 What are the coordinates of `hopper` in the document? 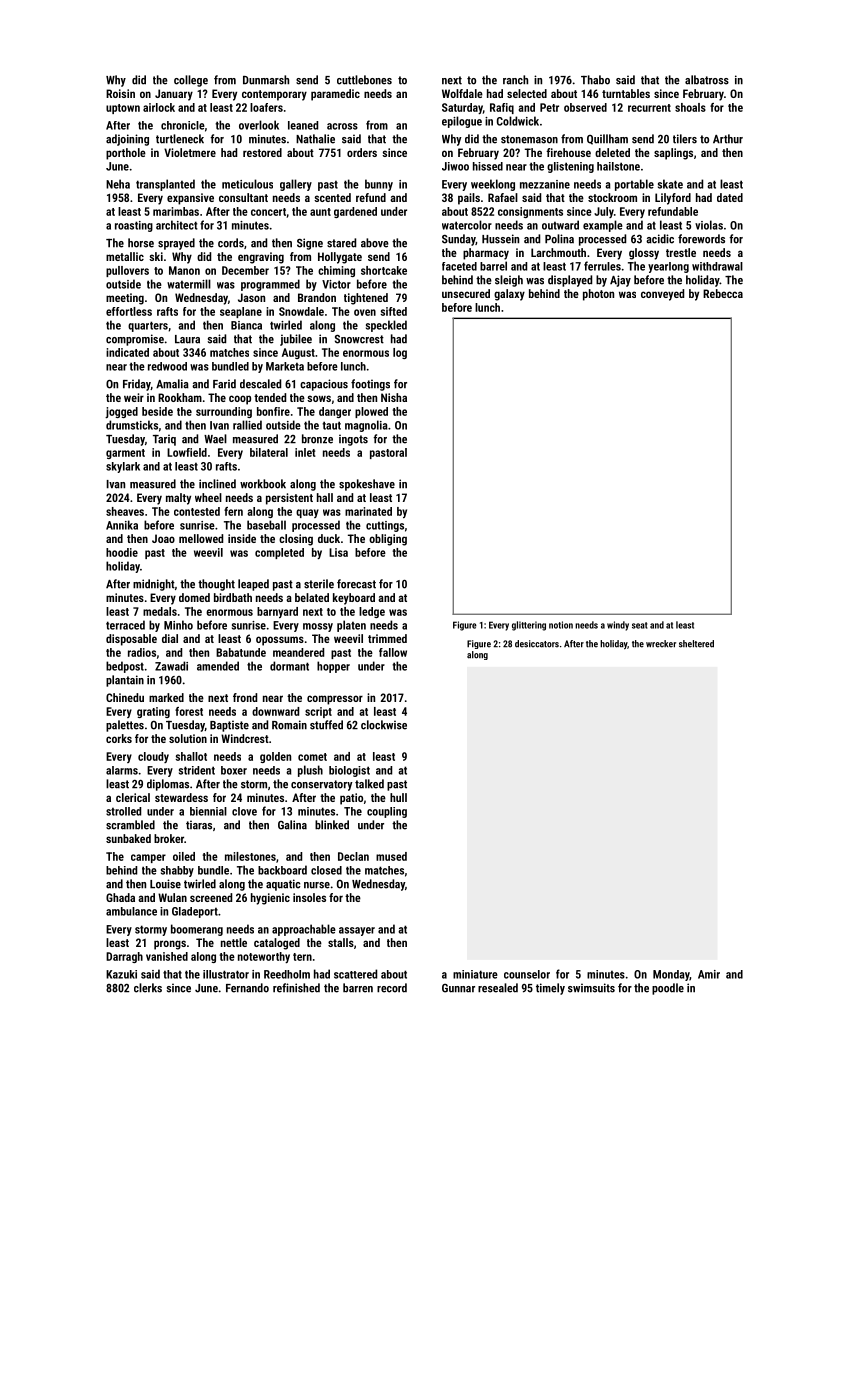 It's located at (333, 667).
